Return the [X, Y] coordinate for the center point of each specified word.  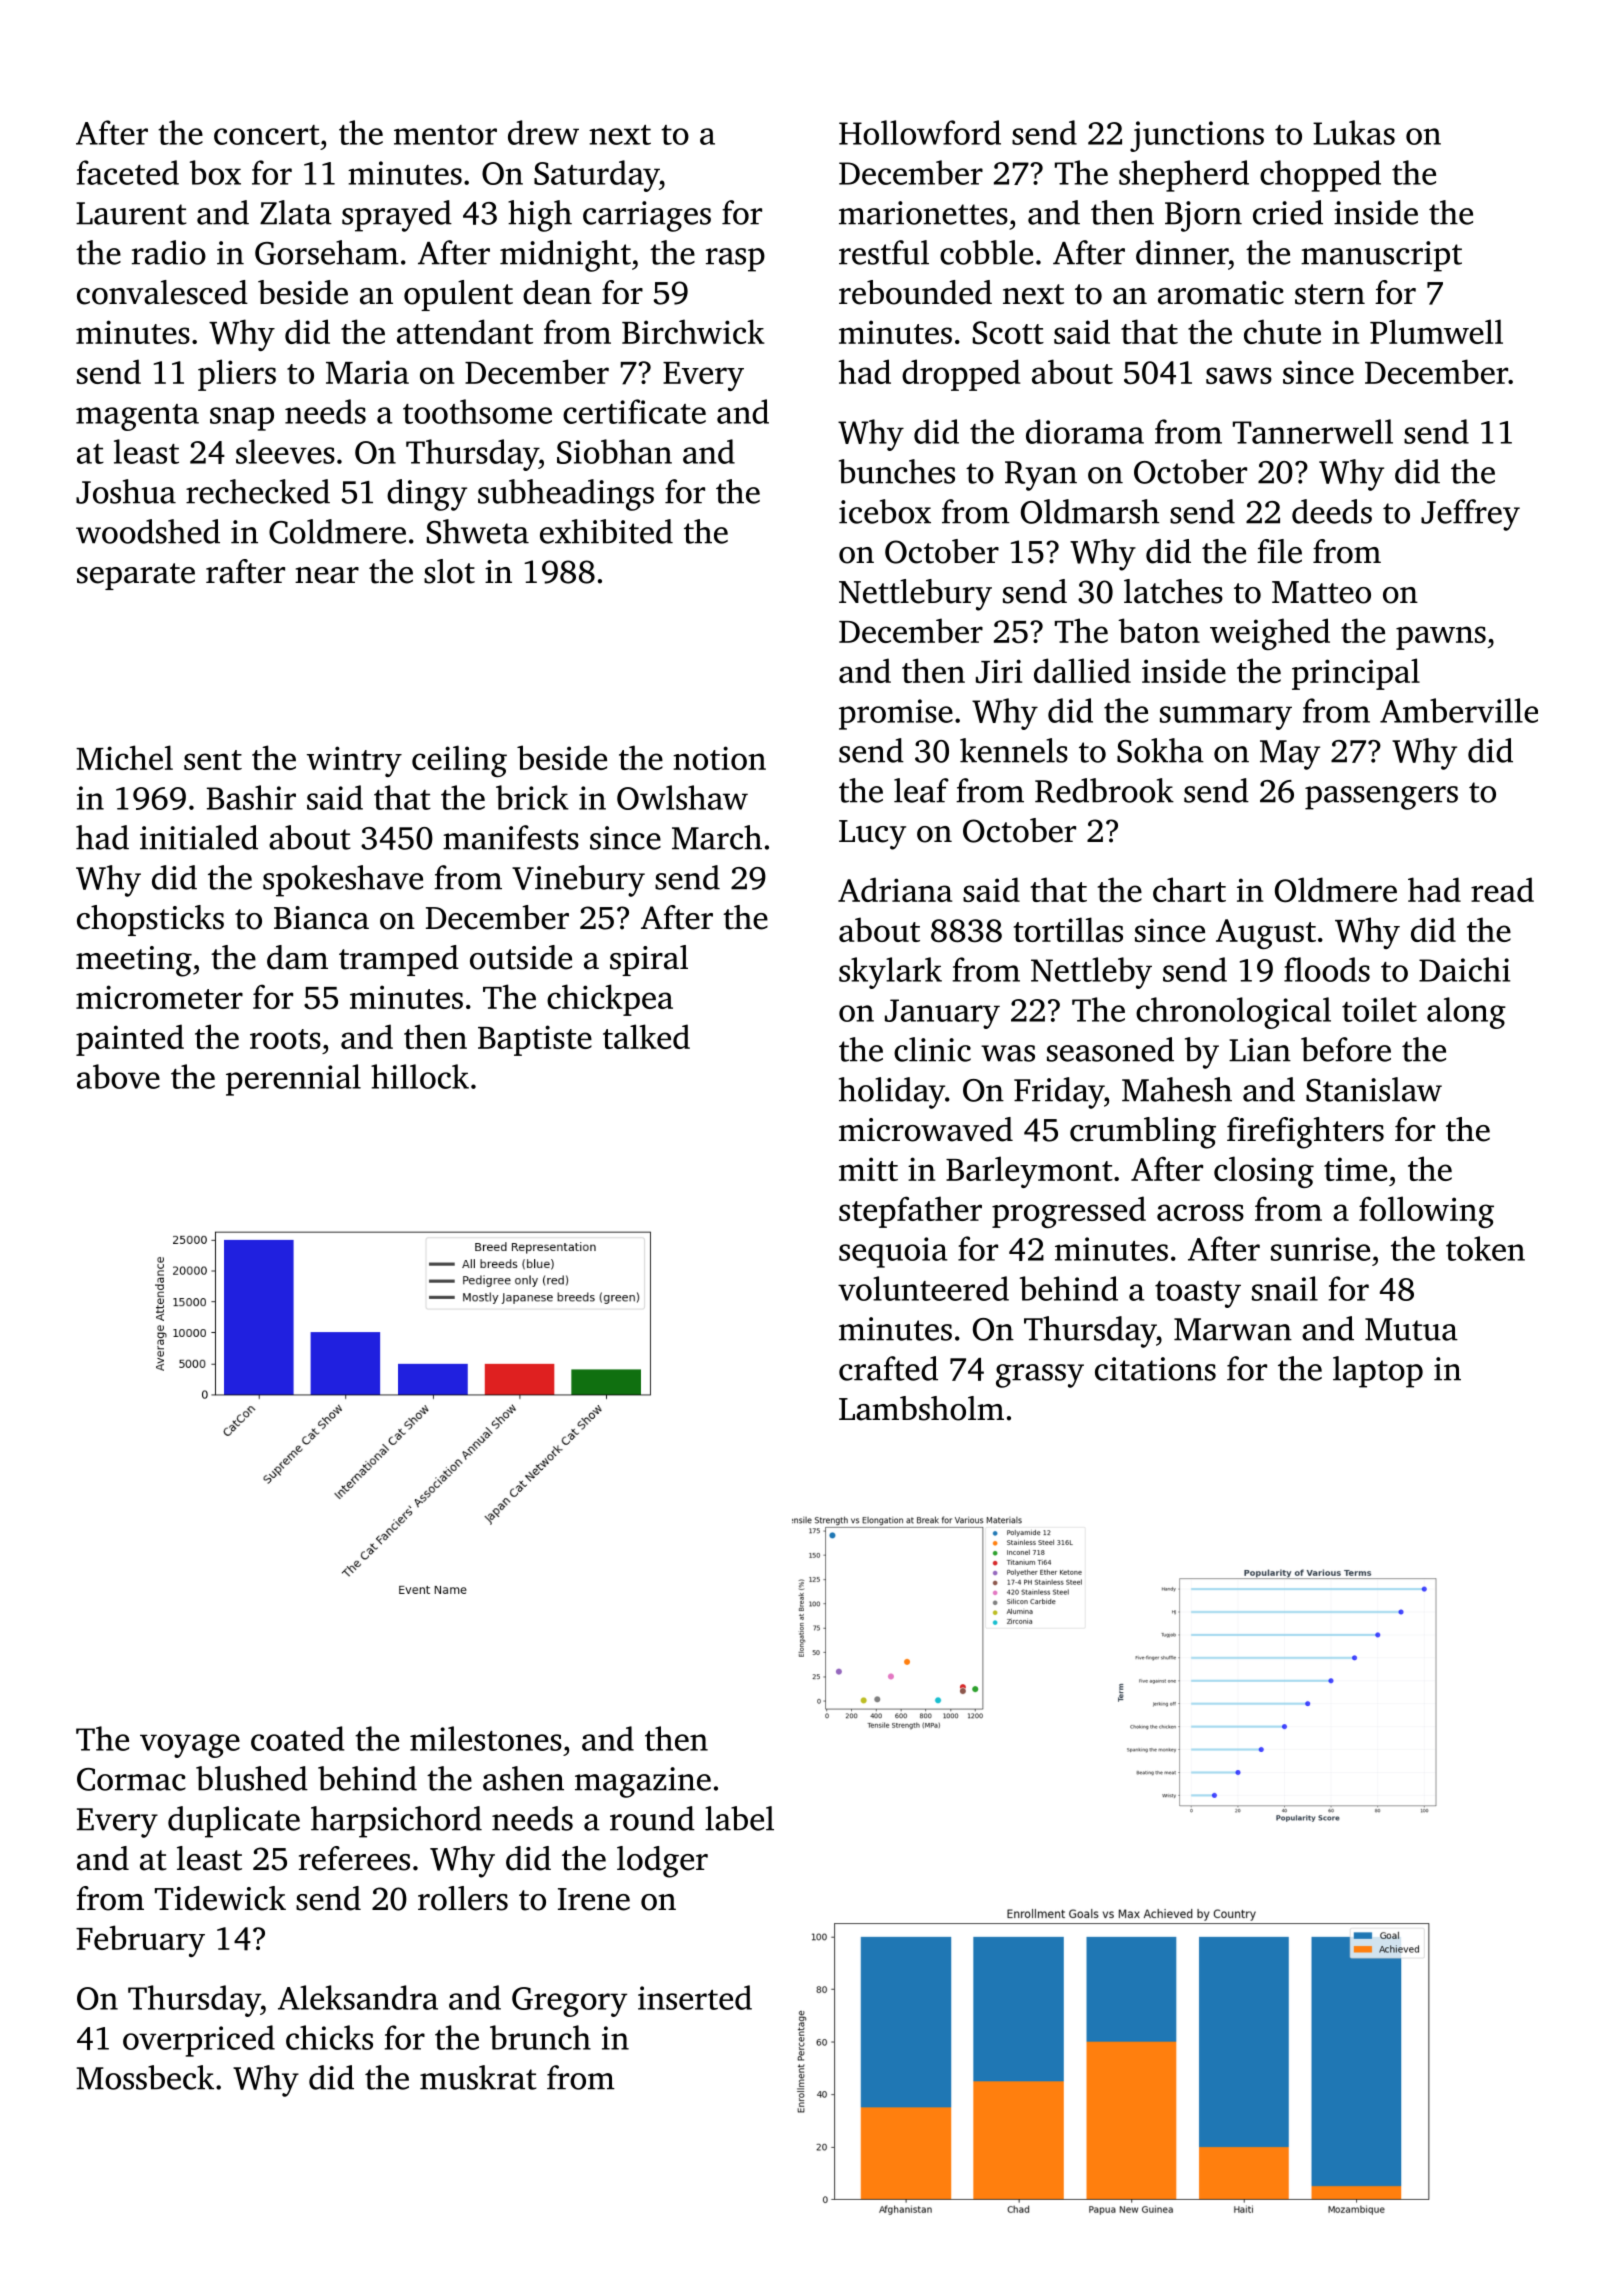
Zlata [296, 212]
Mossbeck [145, 2077]
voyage [190, 1746]
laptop [1378, 1372]
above [118, 1076]
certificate [634, 411]
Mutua [1411, 1329]
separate [136, 576]
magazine [643, 1782]
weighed [1270, 634]
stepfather [910, 1212]
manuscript [1381, 256]
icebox [885, 511]
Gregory [569, 2002]
